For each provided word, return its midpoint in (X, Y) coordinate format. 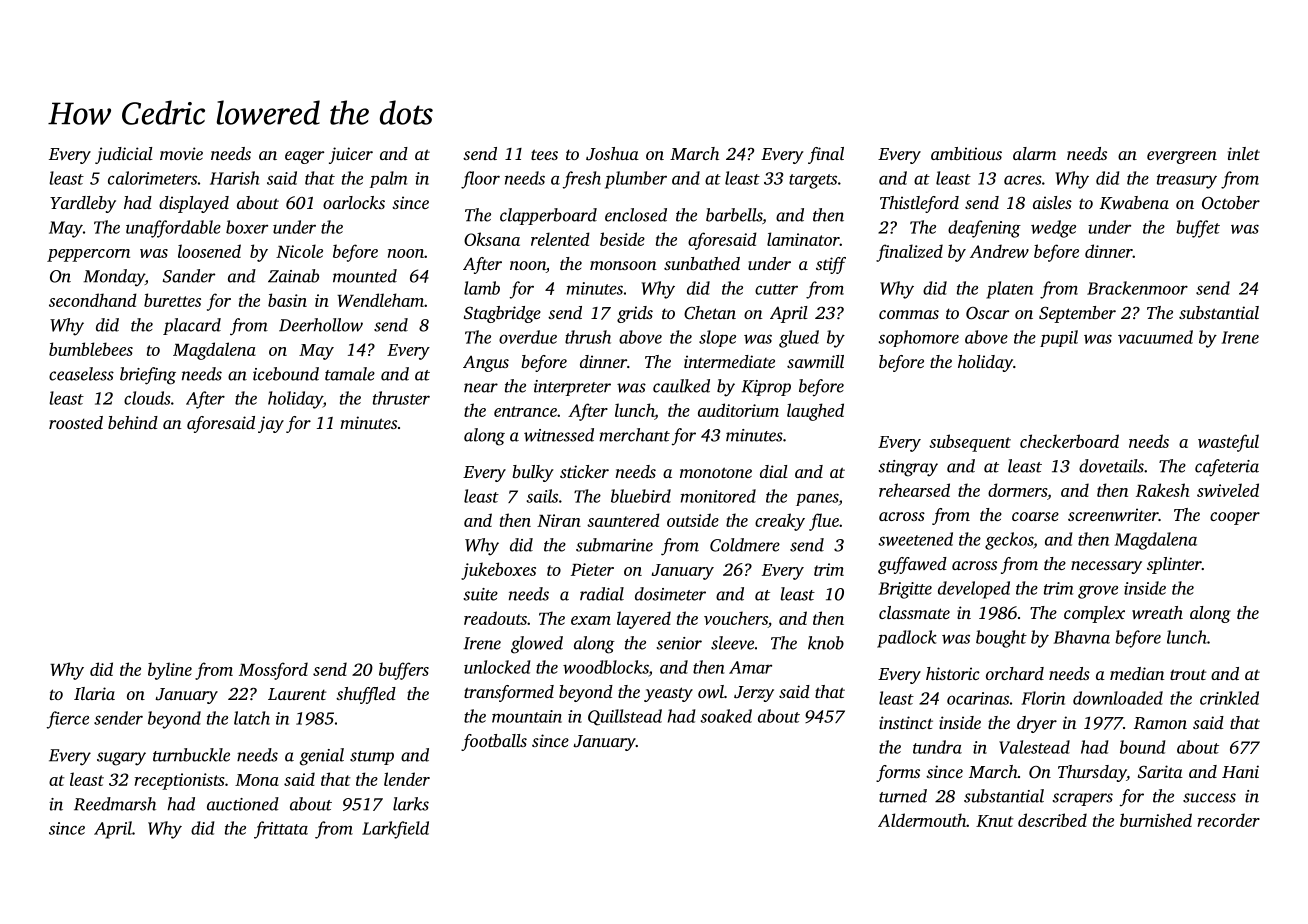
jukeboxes (498, 571)
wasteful (1228, 443)
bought (1001, 639)
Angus (486, 364)
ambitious (966, 153)
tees (544, 154)
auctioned (243, 804)
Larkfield (395, 830)
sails (542, 496)
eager (304, 157)
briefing (148, 376)
